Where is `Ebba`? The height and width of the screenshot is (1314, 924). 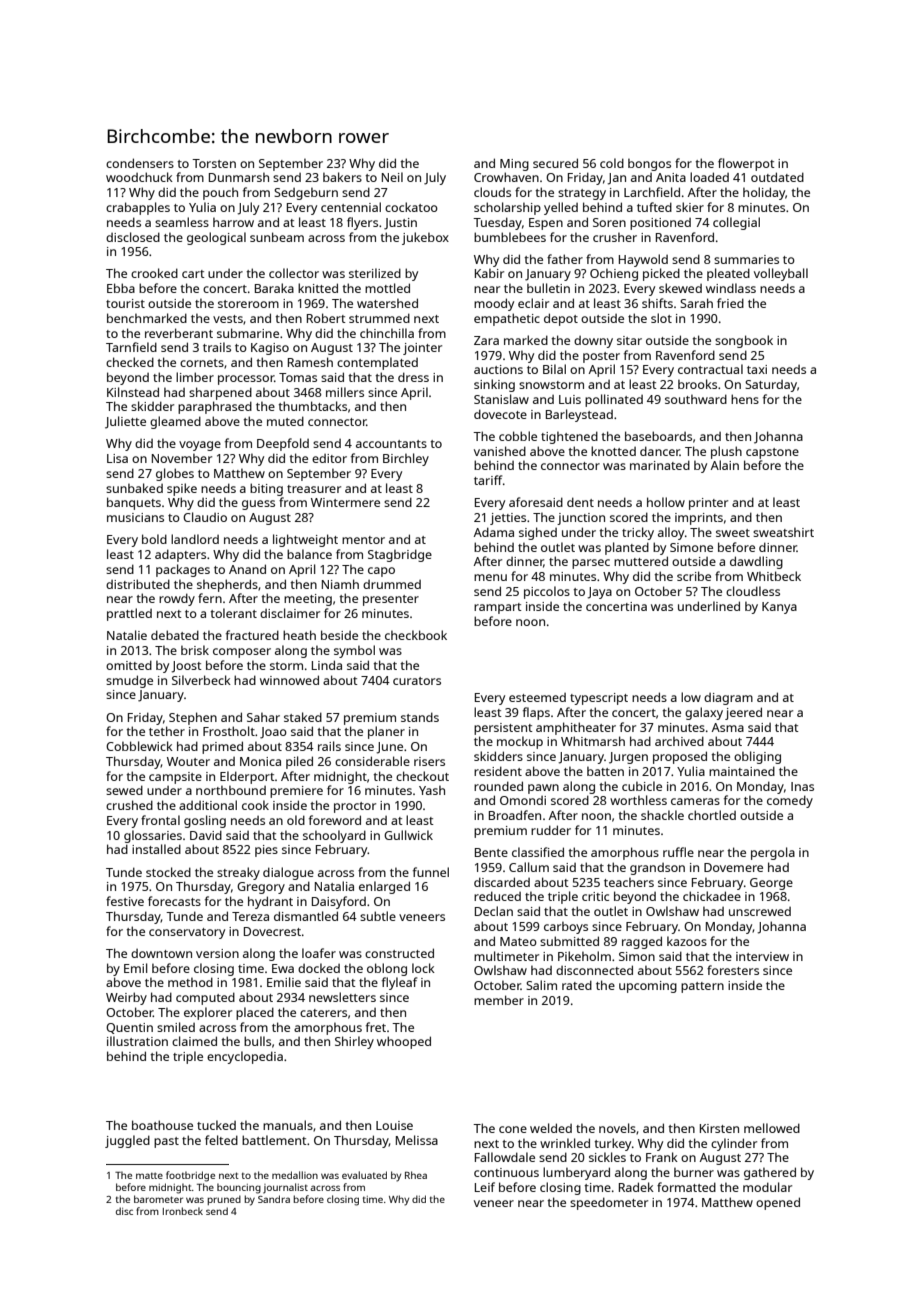 Ebba is located at coordinates (121, 288).
